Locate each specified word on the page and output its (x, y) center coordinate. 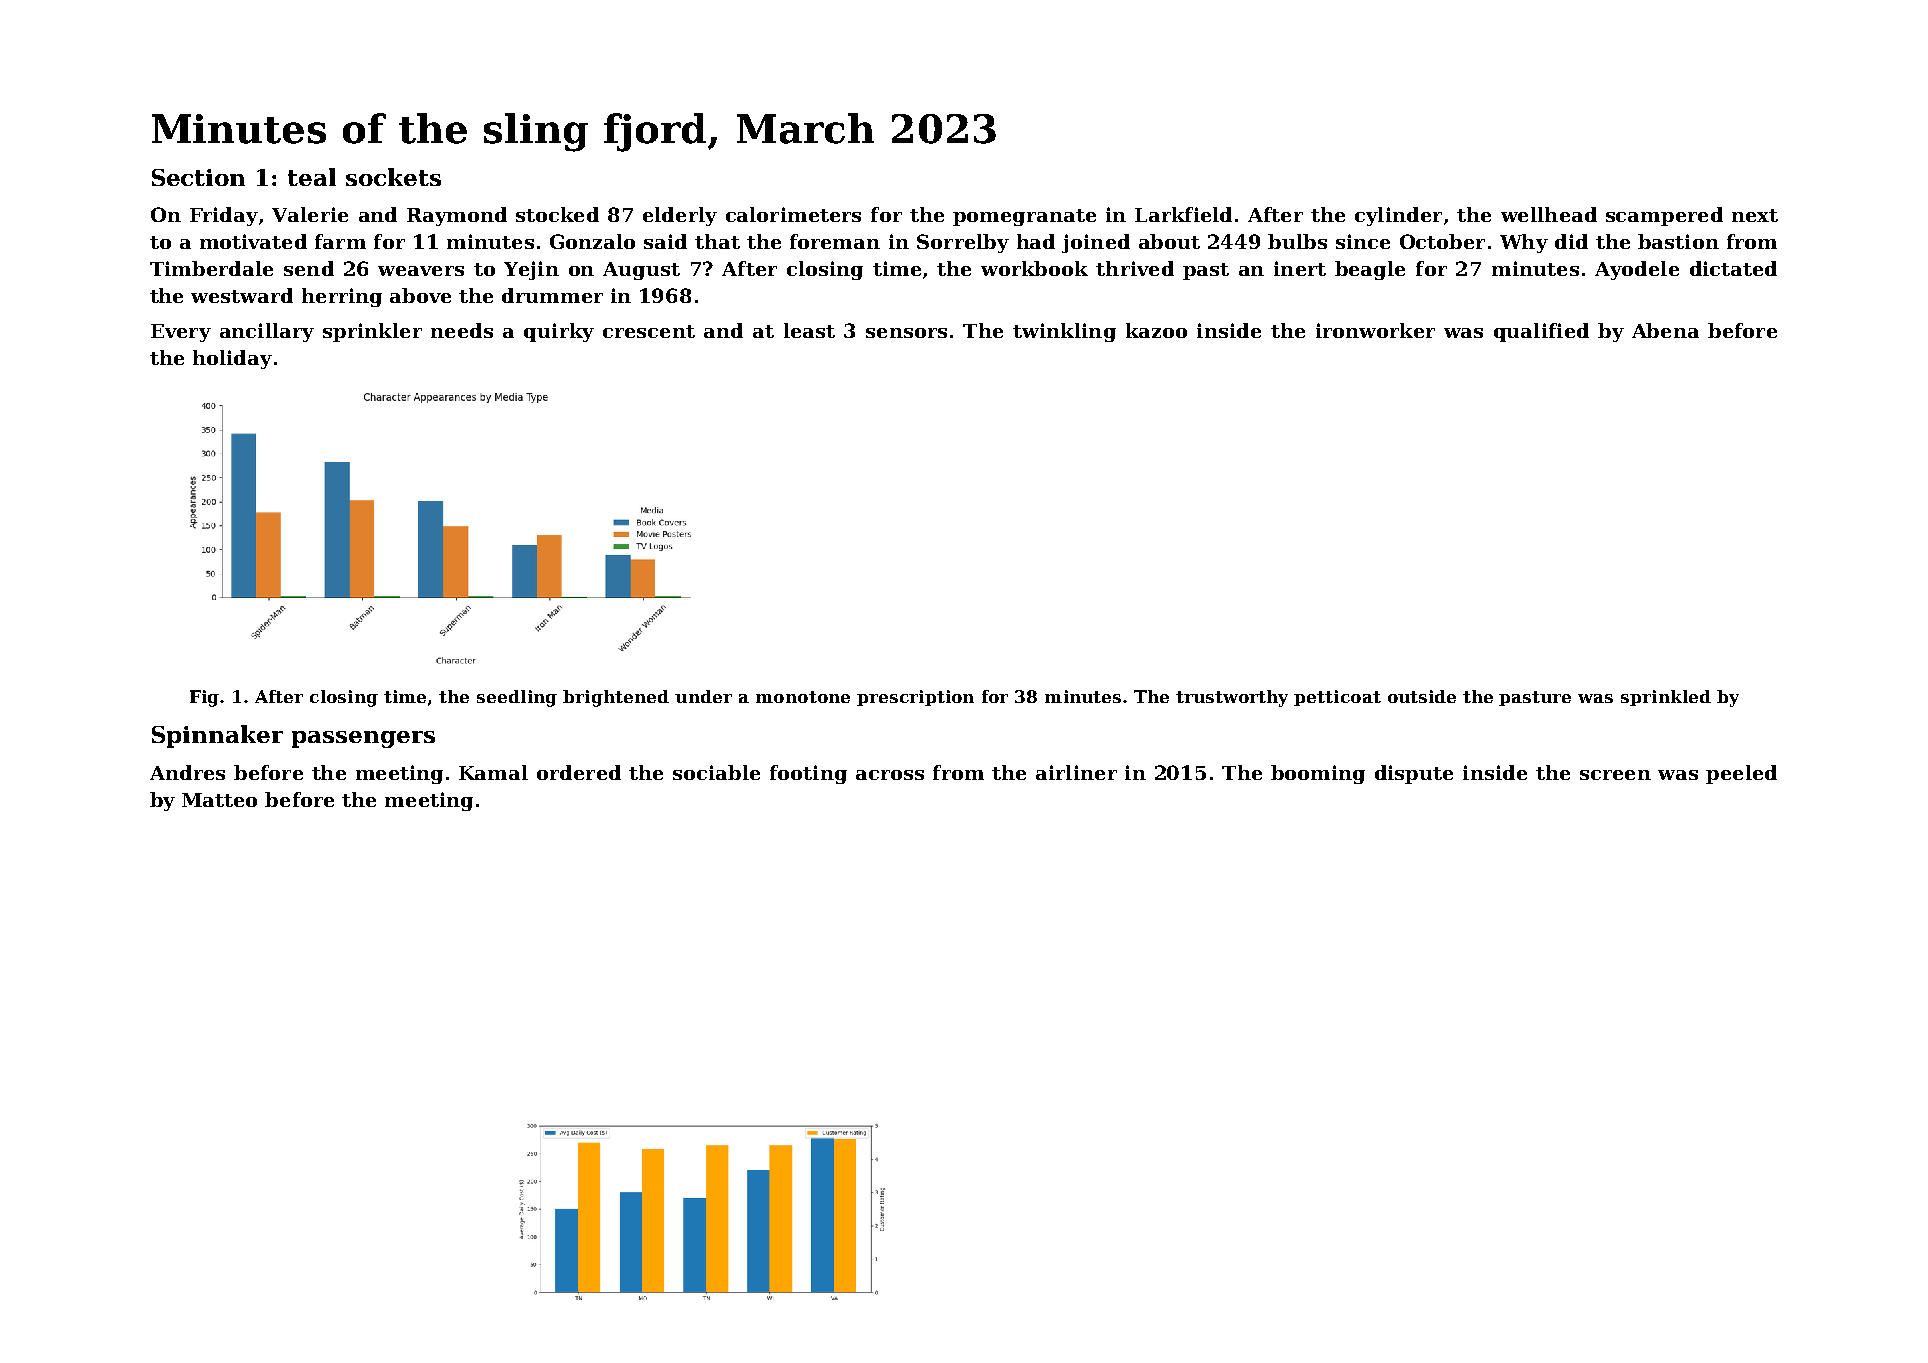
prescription (915, 698)
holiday (232, 359)
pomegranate (1024, 217)
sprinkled (1666, 698)
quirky (559, 332)
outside (1422, 696)
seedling (517, 698)
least (809, 330)
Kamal (493, 772)
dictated (1733, 268)
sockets (393, 177)
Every (181, 333)
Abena (1665, 330)
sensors (906, 333)
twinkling (1064, 332)
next (1755, 215)
